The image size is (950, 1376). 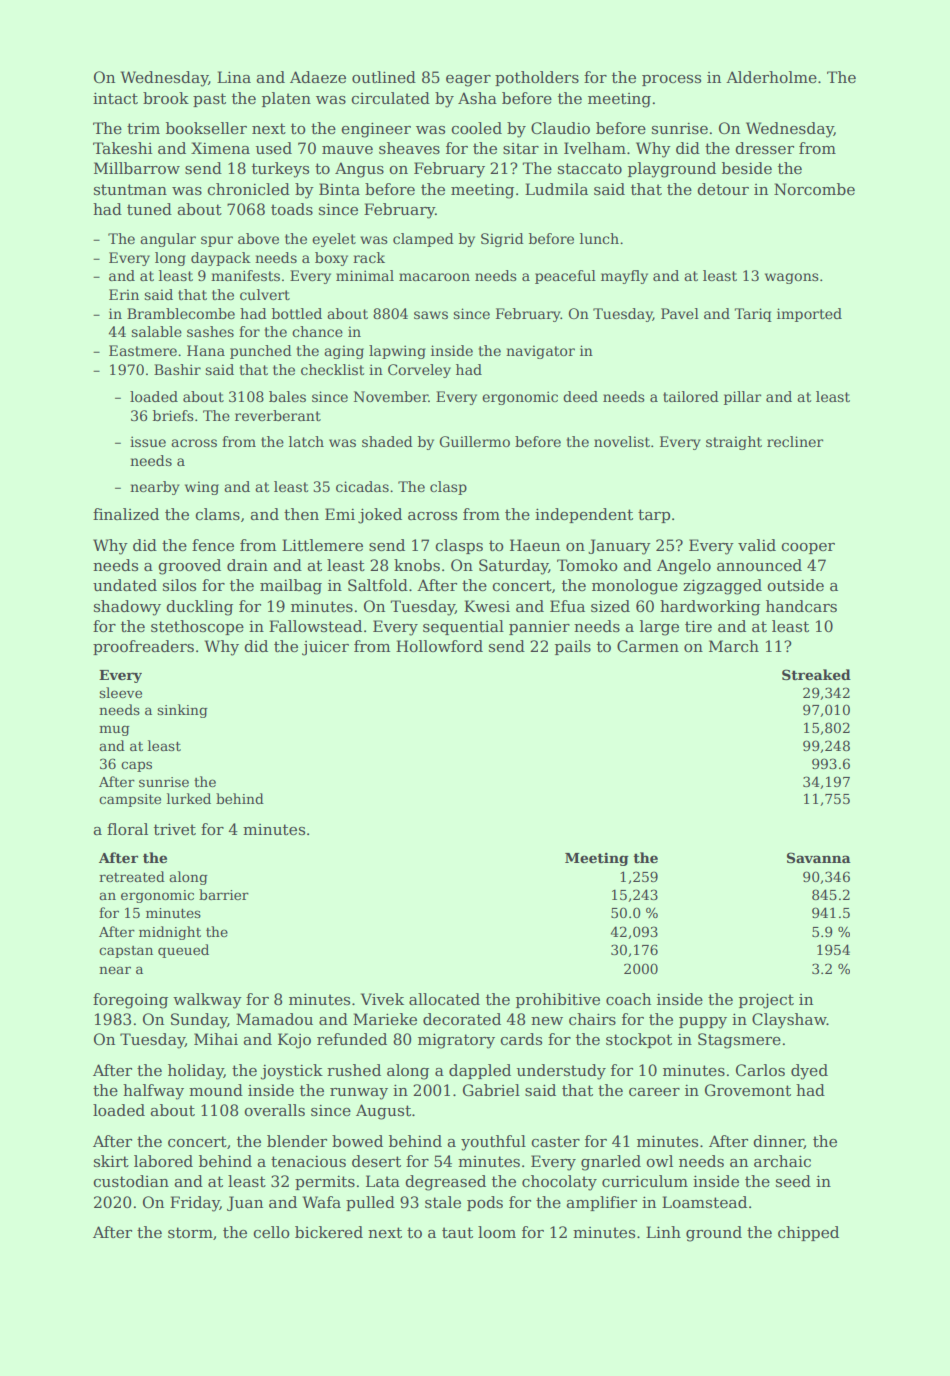 What do you see at coordinates (808, 1233) in the page?
I see `chipped` at bounding box center [808, 1233].
